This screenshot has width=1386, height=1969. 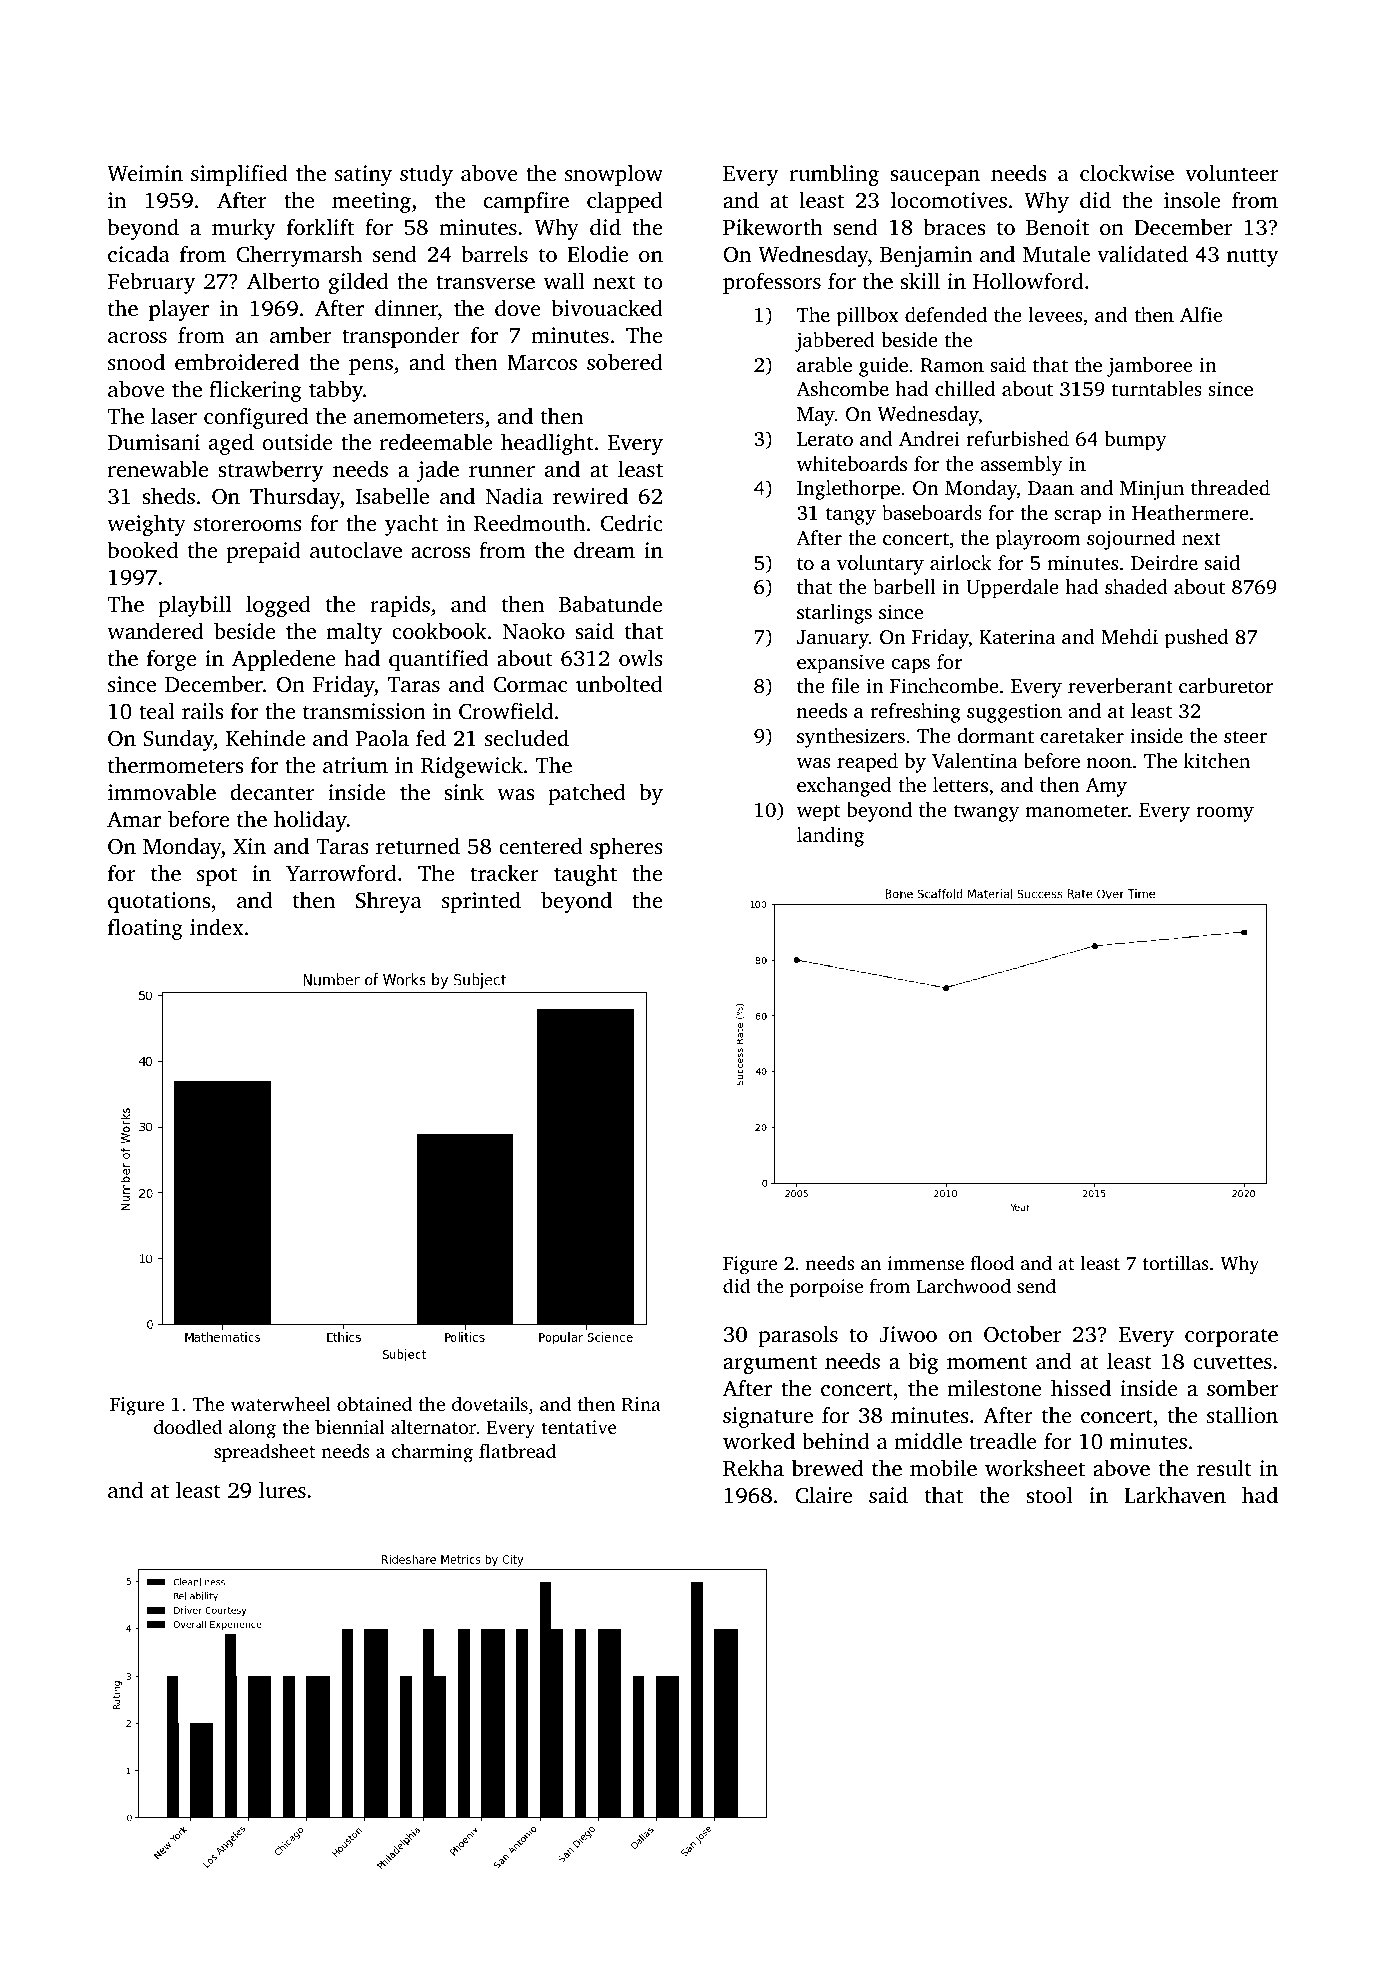 I want to click on index, so click(x=217, y=926).
